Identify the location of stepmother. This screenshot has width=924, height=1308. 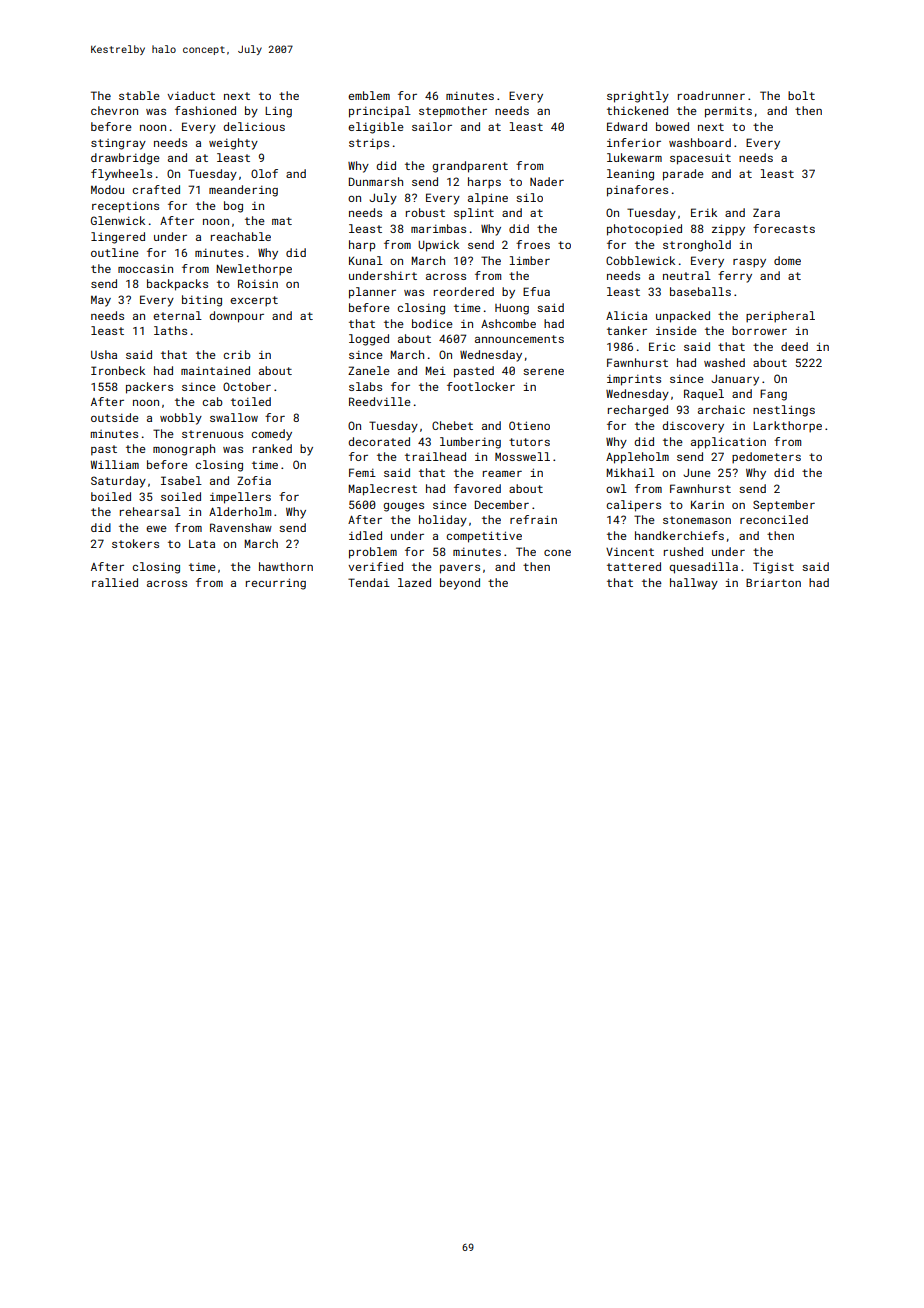
(453, 112).
